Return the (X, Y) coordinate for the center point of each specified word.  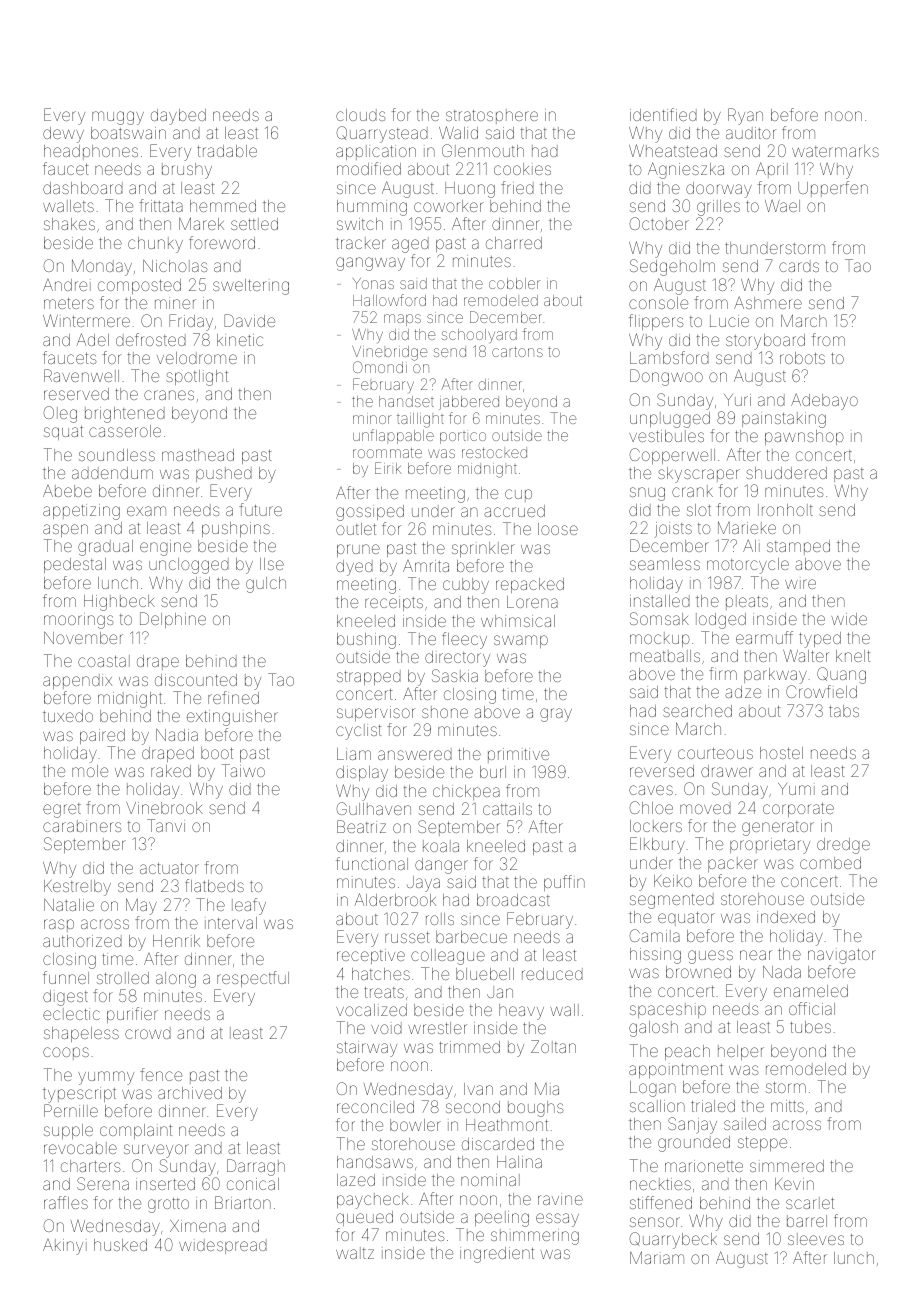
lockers (656, 826)
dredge (843, 846)
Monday (102, 267)
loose (558, 529)
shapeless (81, 1034)
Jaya (423, 884)
